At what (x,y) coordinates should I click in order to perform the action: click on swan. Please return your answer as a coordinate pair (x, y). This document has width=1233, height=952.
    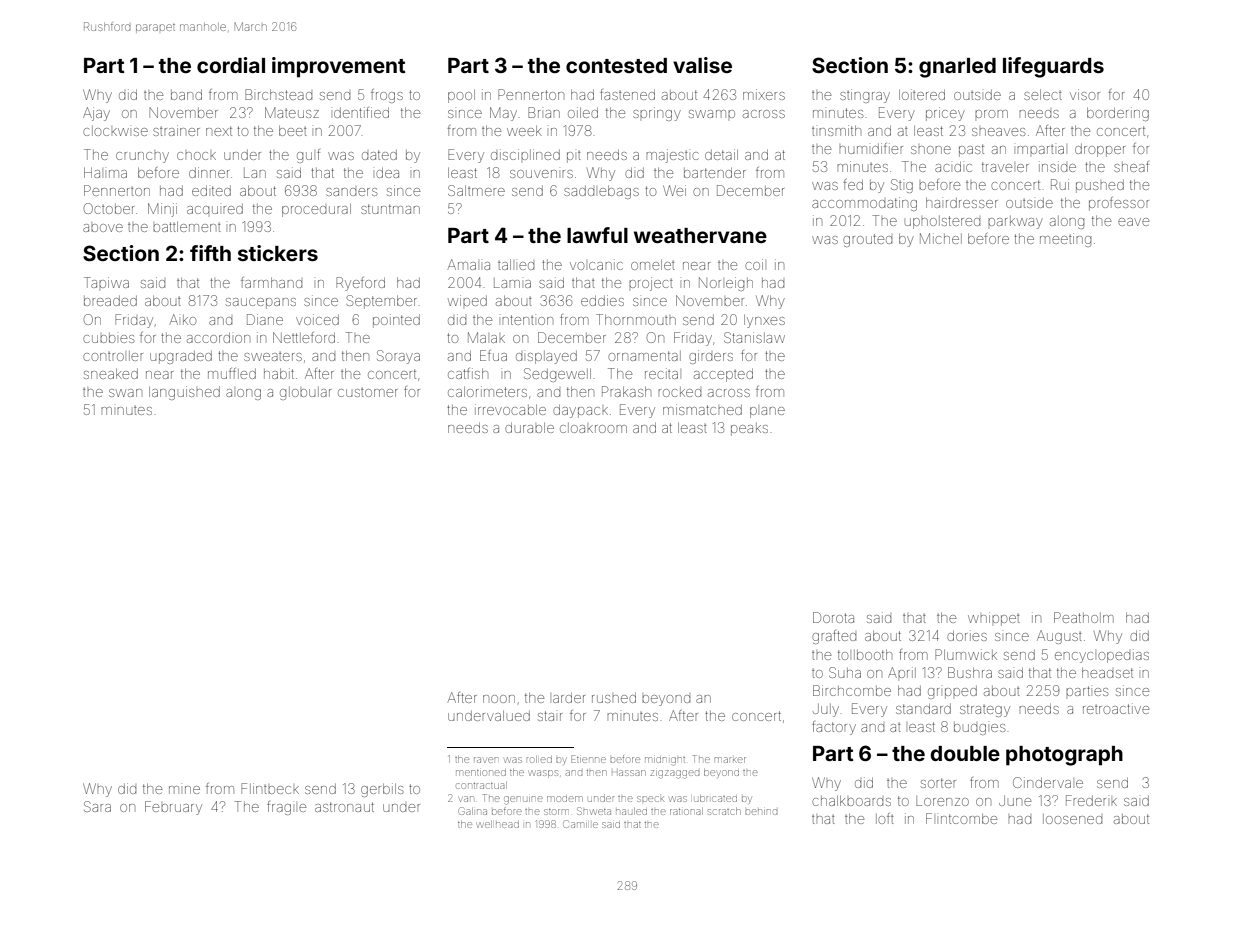
    Looking at the image, I should click on (125, 393).
